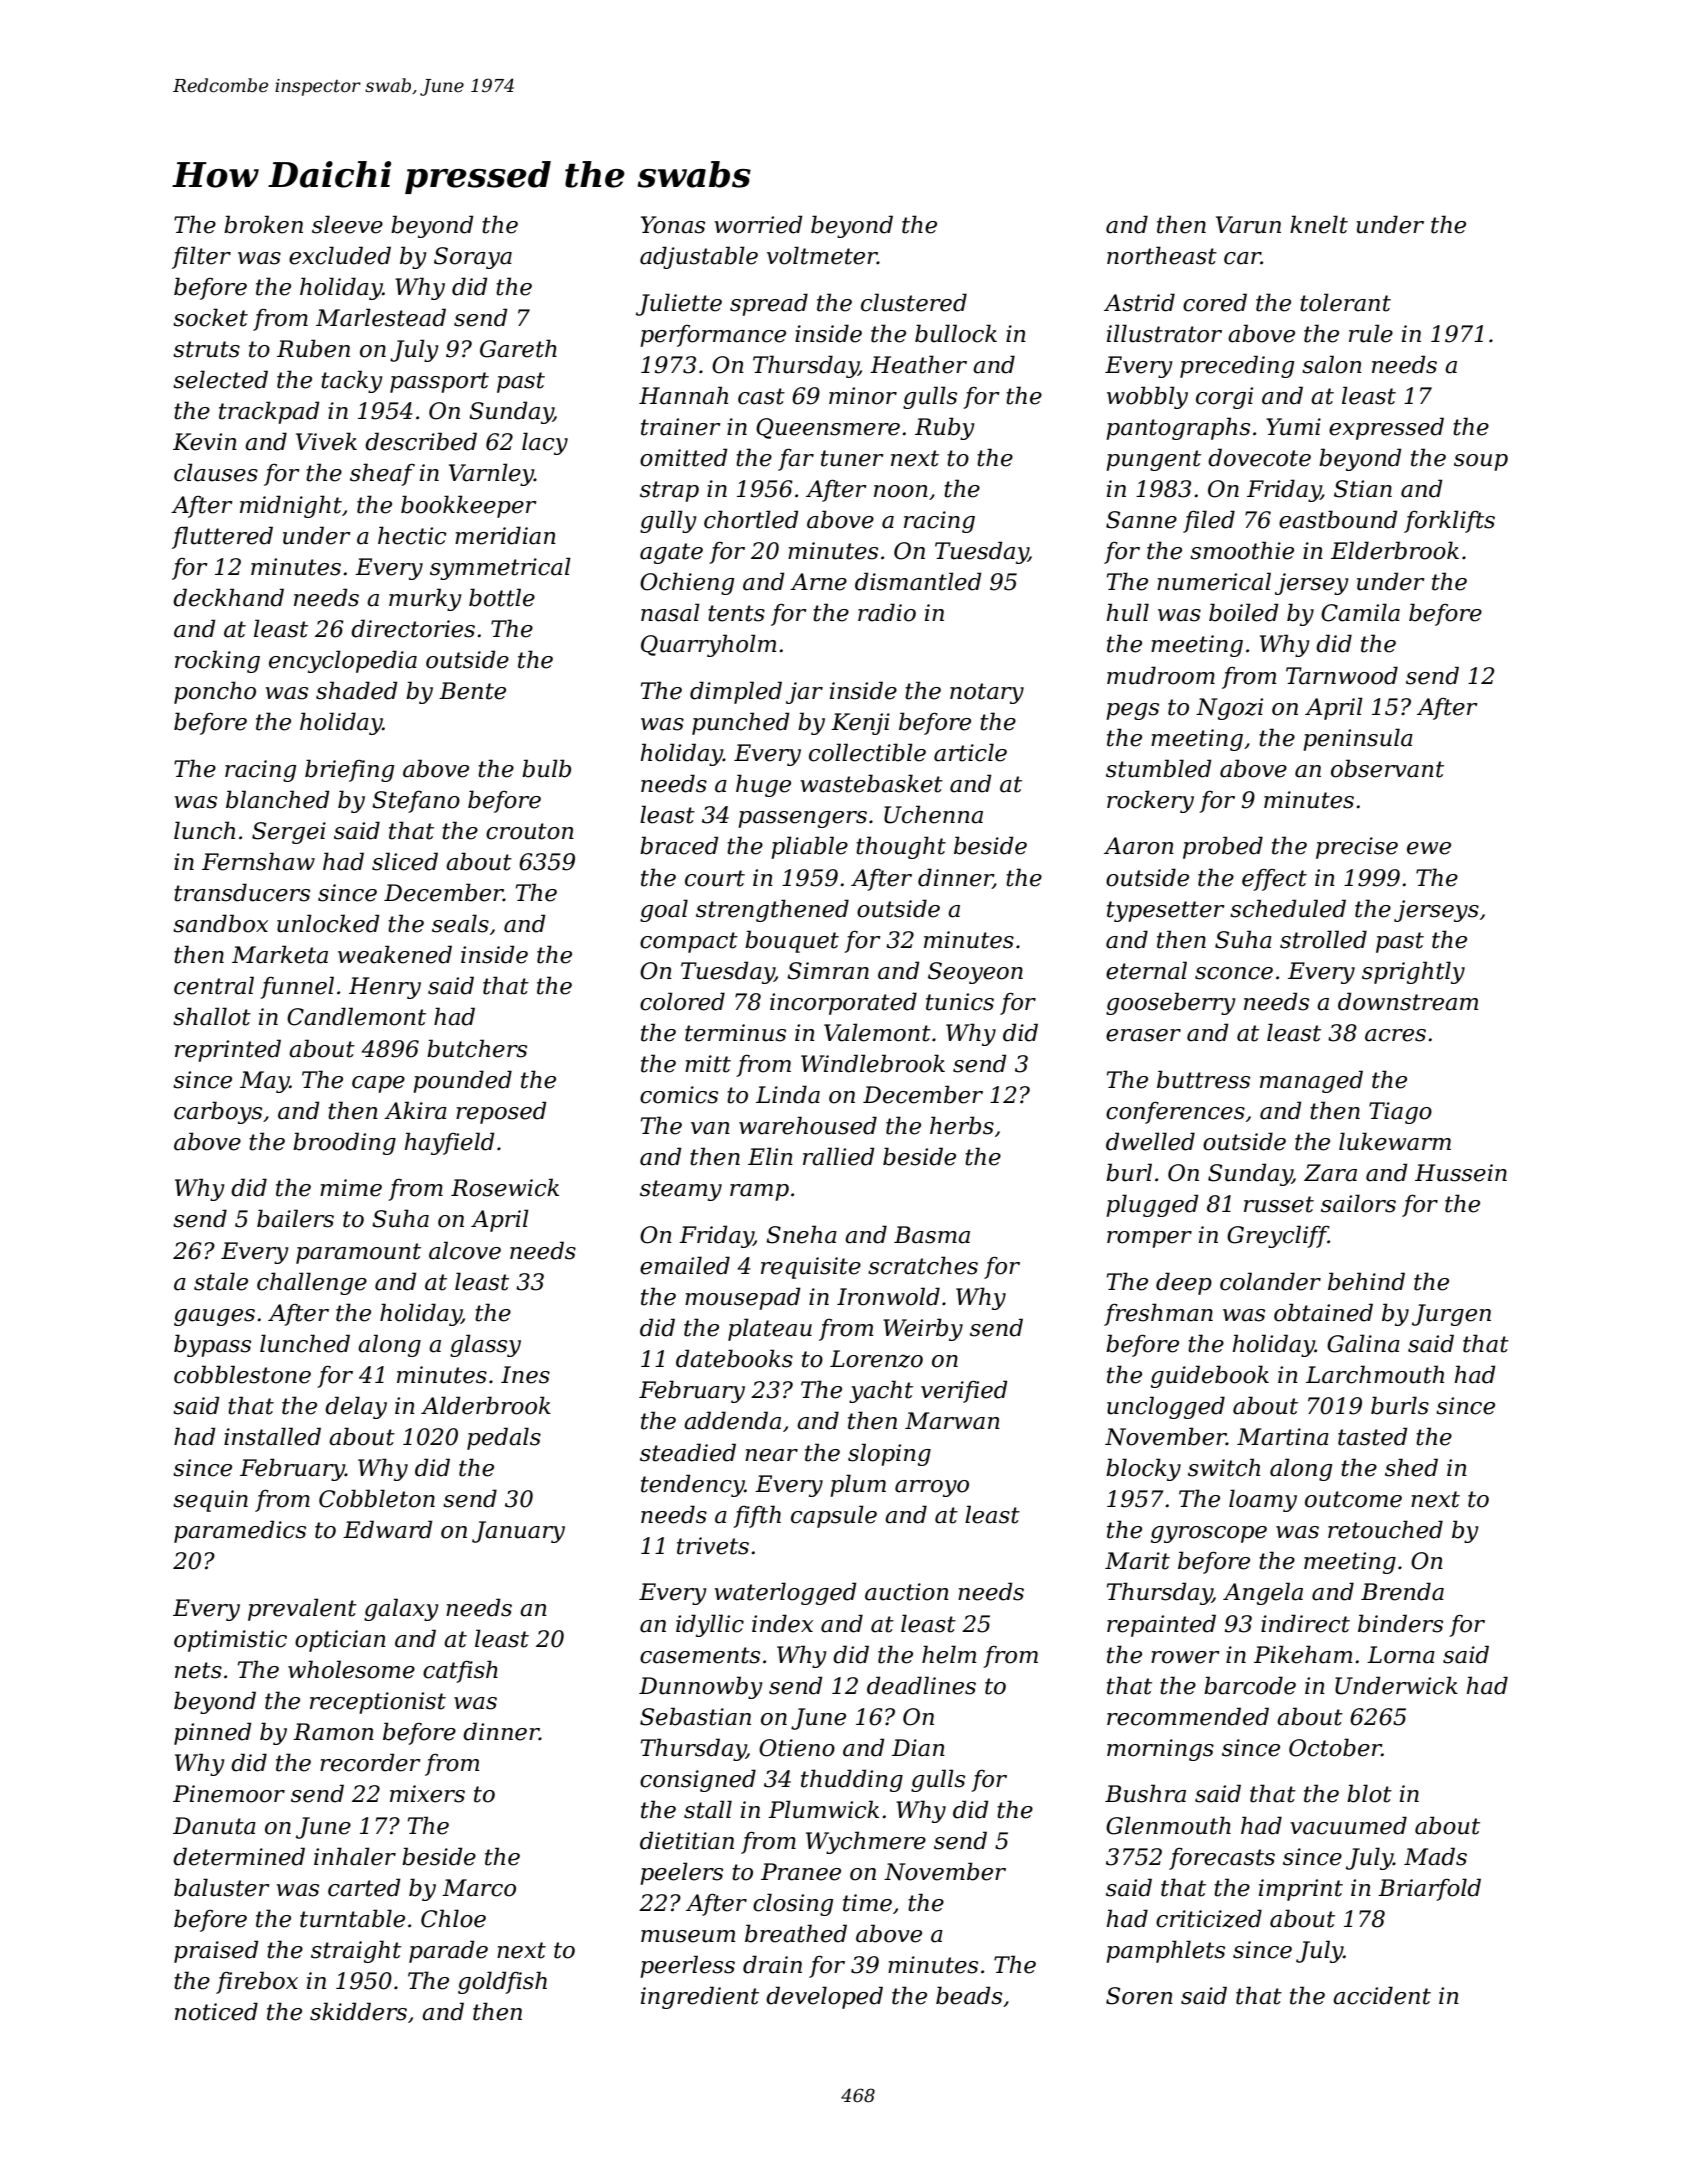  What do you see at coordinates (340, 255) in the image?
I see `excluded` at bounding box center [340, 255].
